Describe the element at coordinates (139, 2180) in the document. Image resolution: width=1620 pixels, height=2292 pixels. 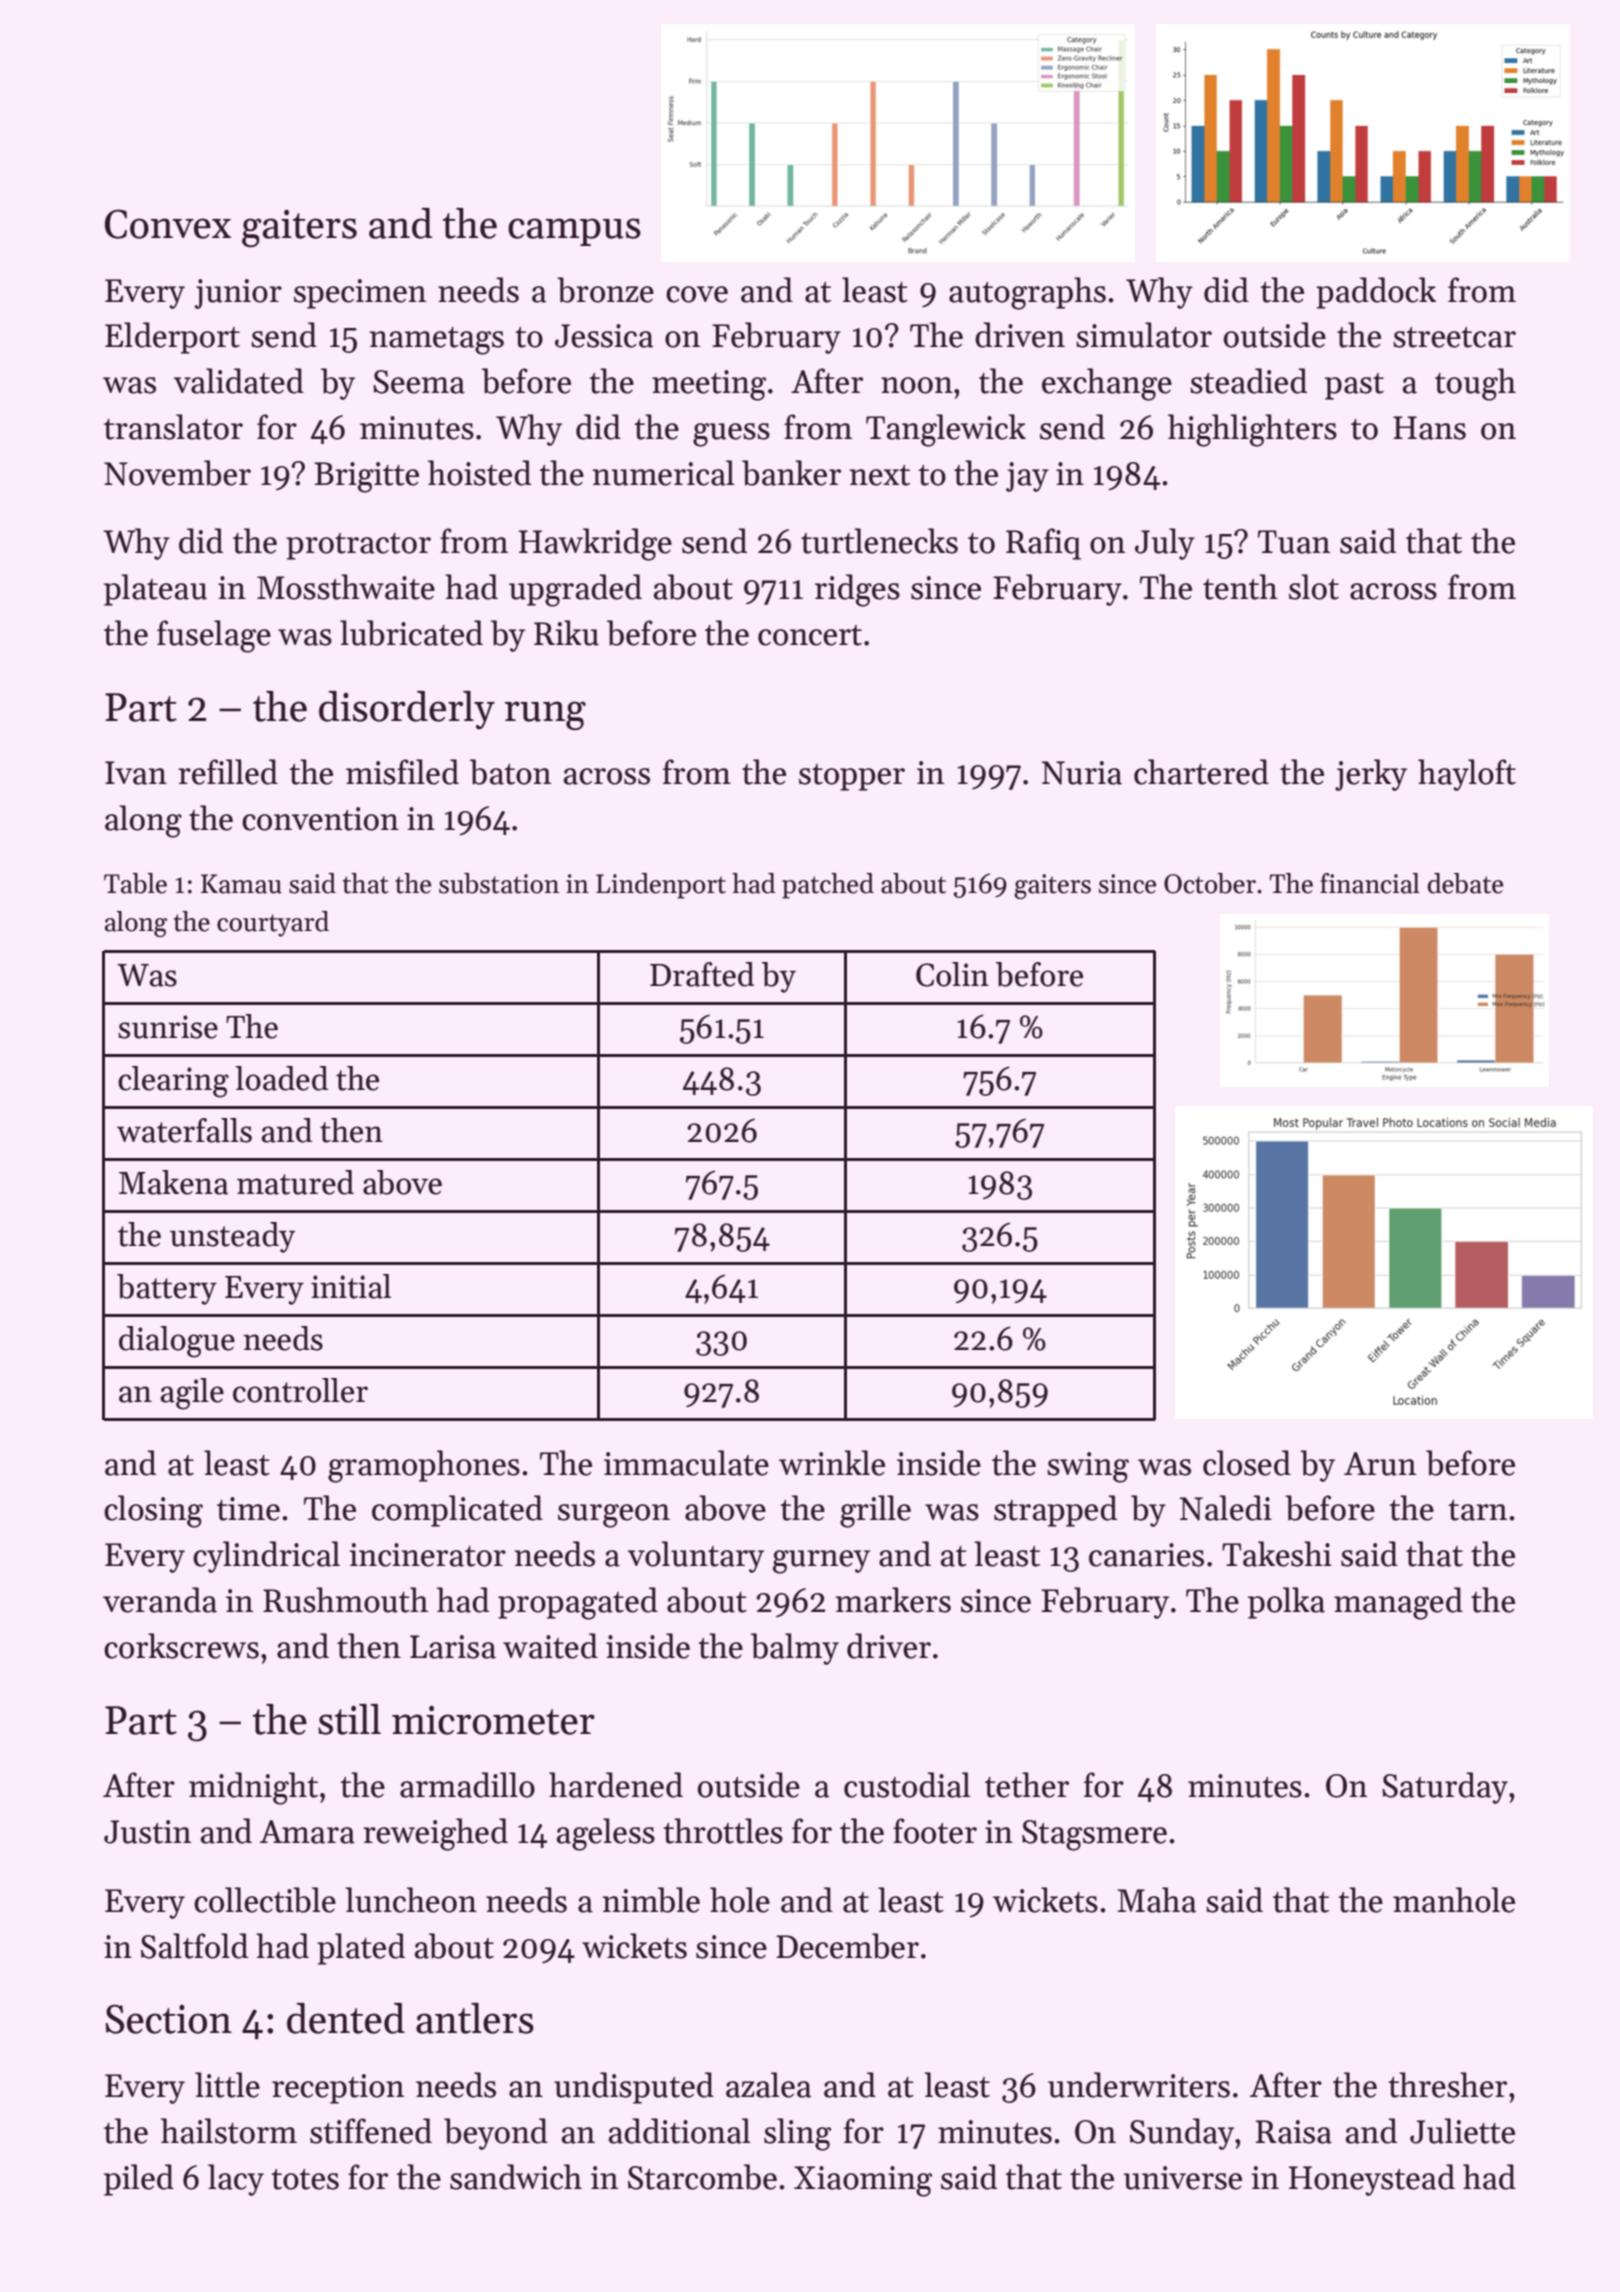
I see `piled` at that location.
